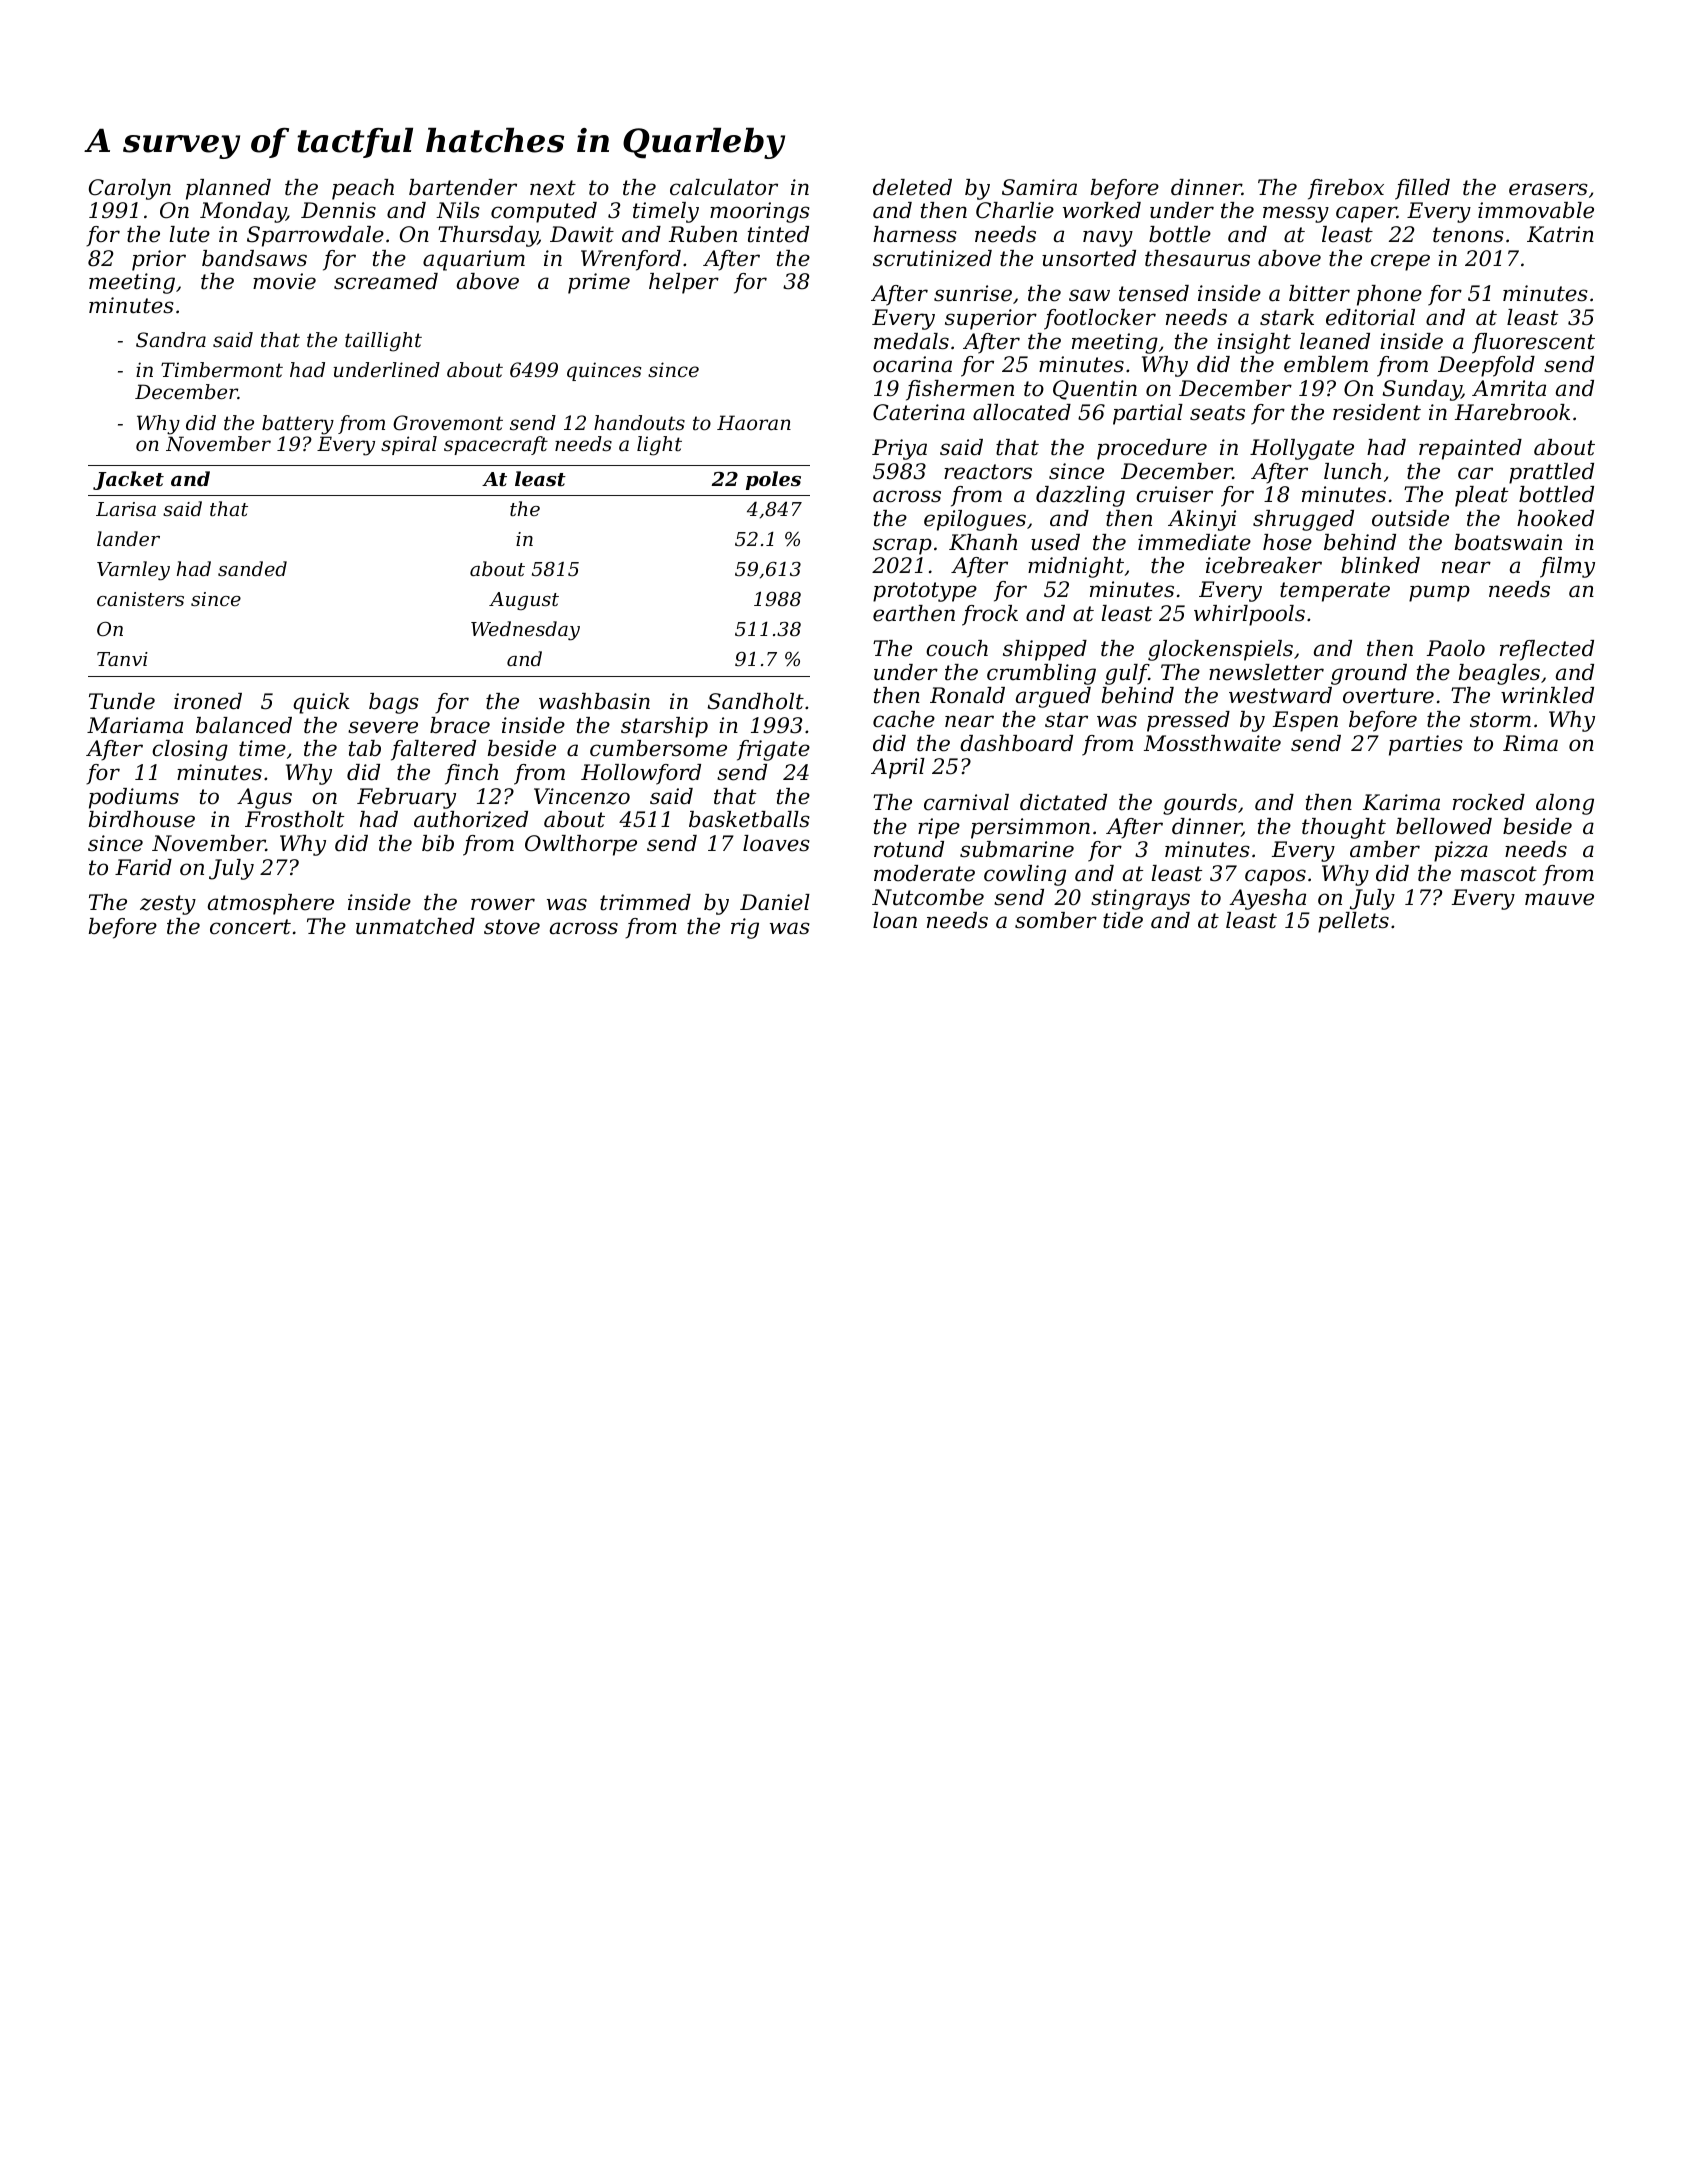 This page has width=1683, height=2178. I want to click on Katrin, so click(1560, 234).
